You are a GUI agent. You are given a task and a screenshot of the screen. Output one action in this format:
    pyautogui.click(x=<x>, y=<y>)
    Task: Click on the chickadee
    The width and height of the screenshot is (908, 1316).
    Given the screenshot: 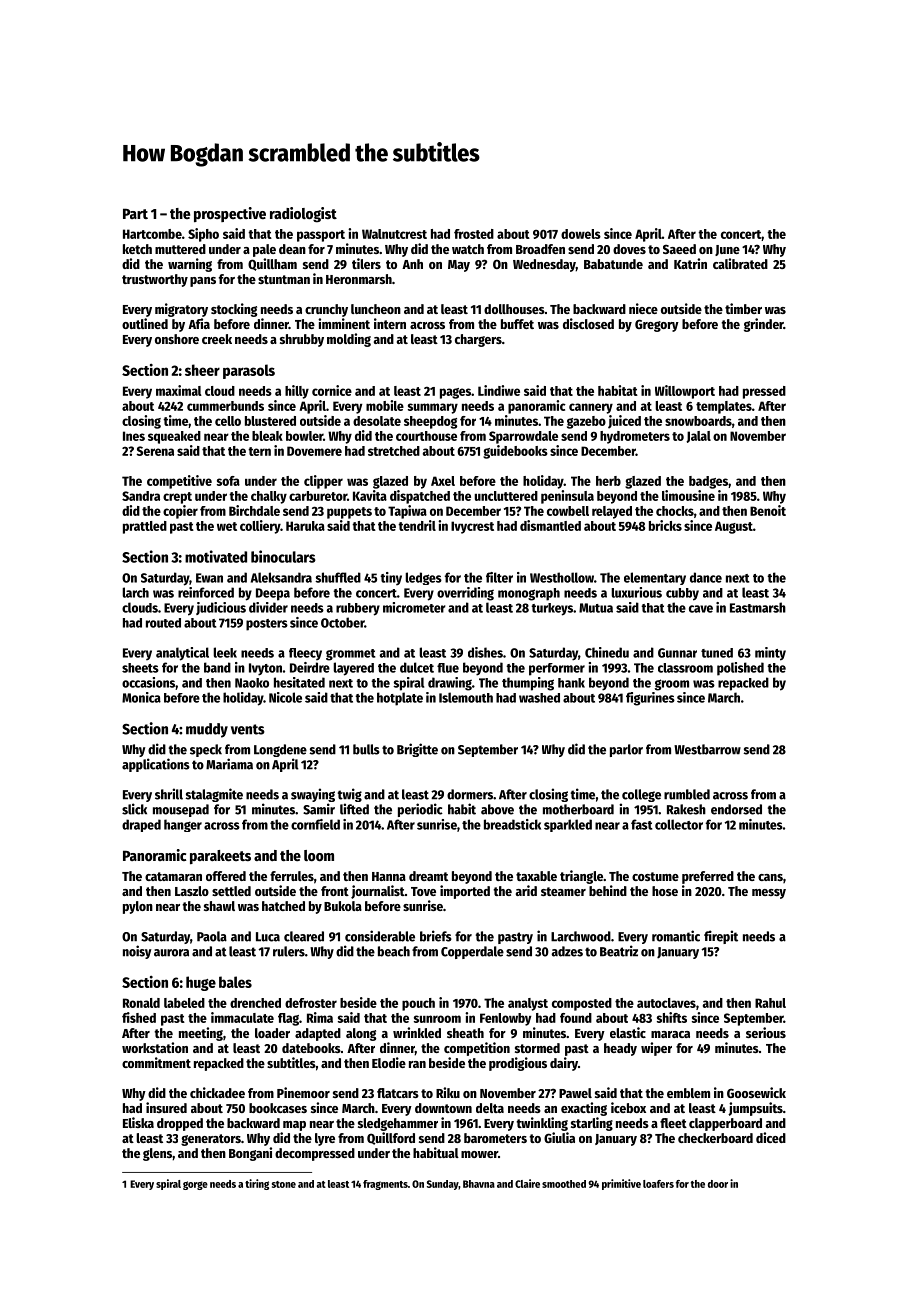 What is the action you would take?
    pyautogui.click(x=217, y=1092)
